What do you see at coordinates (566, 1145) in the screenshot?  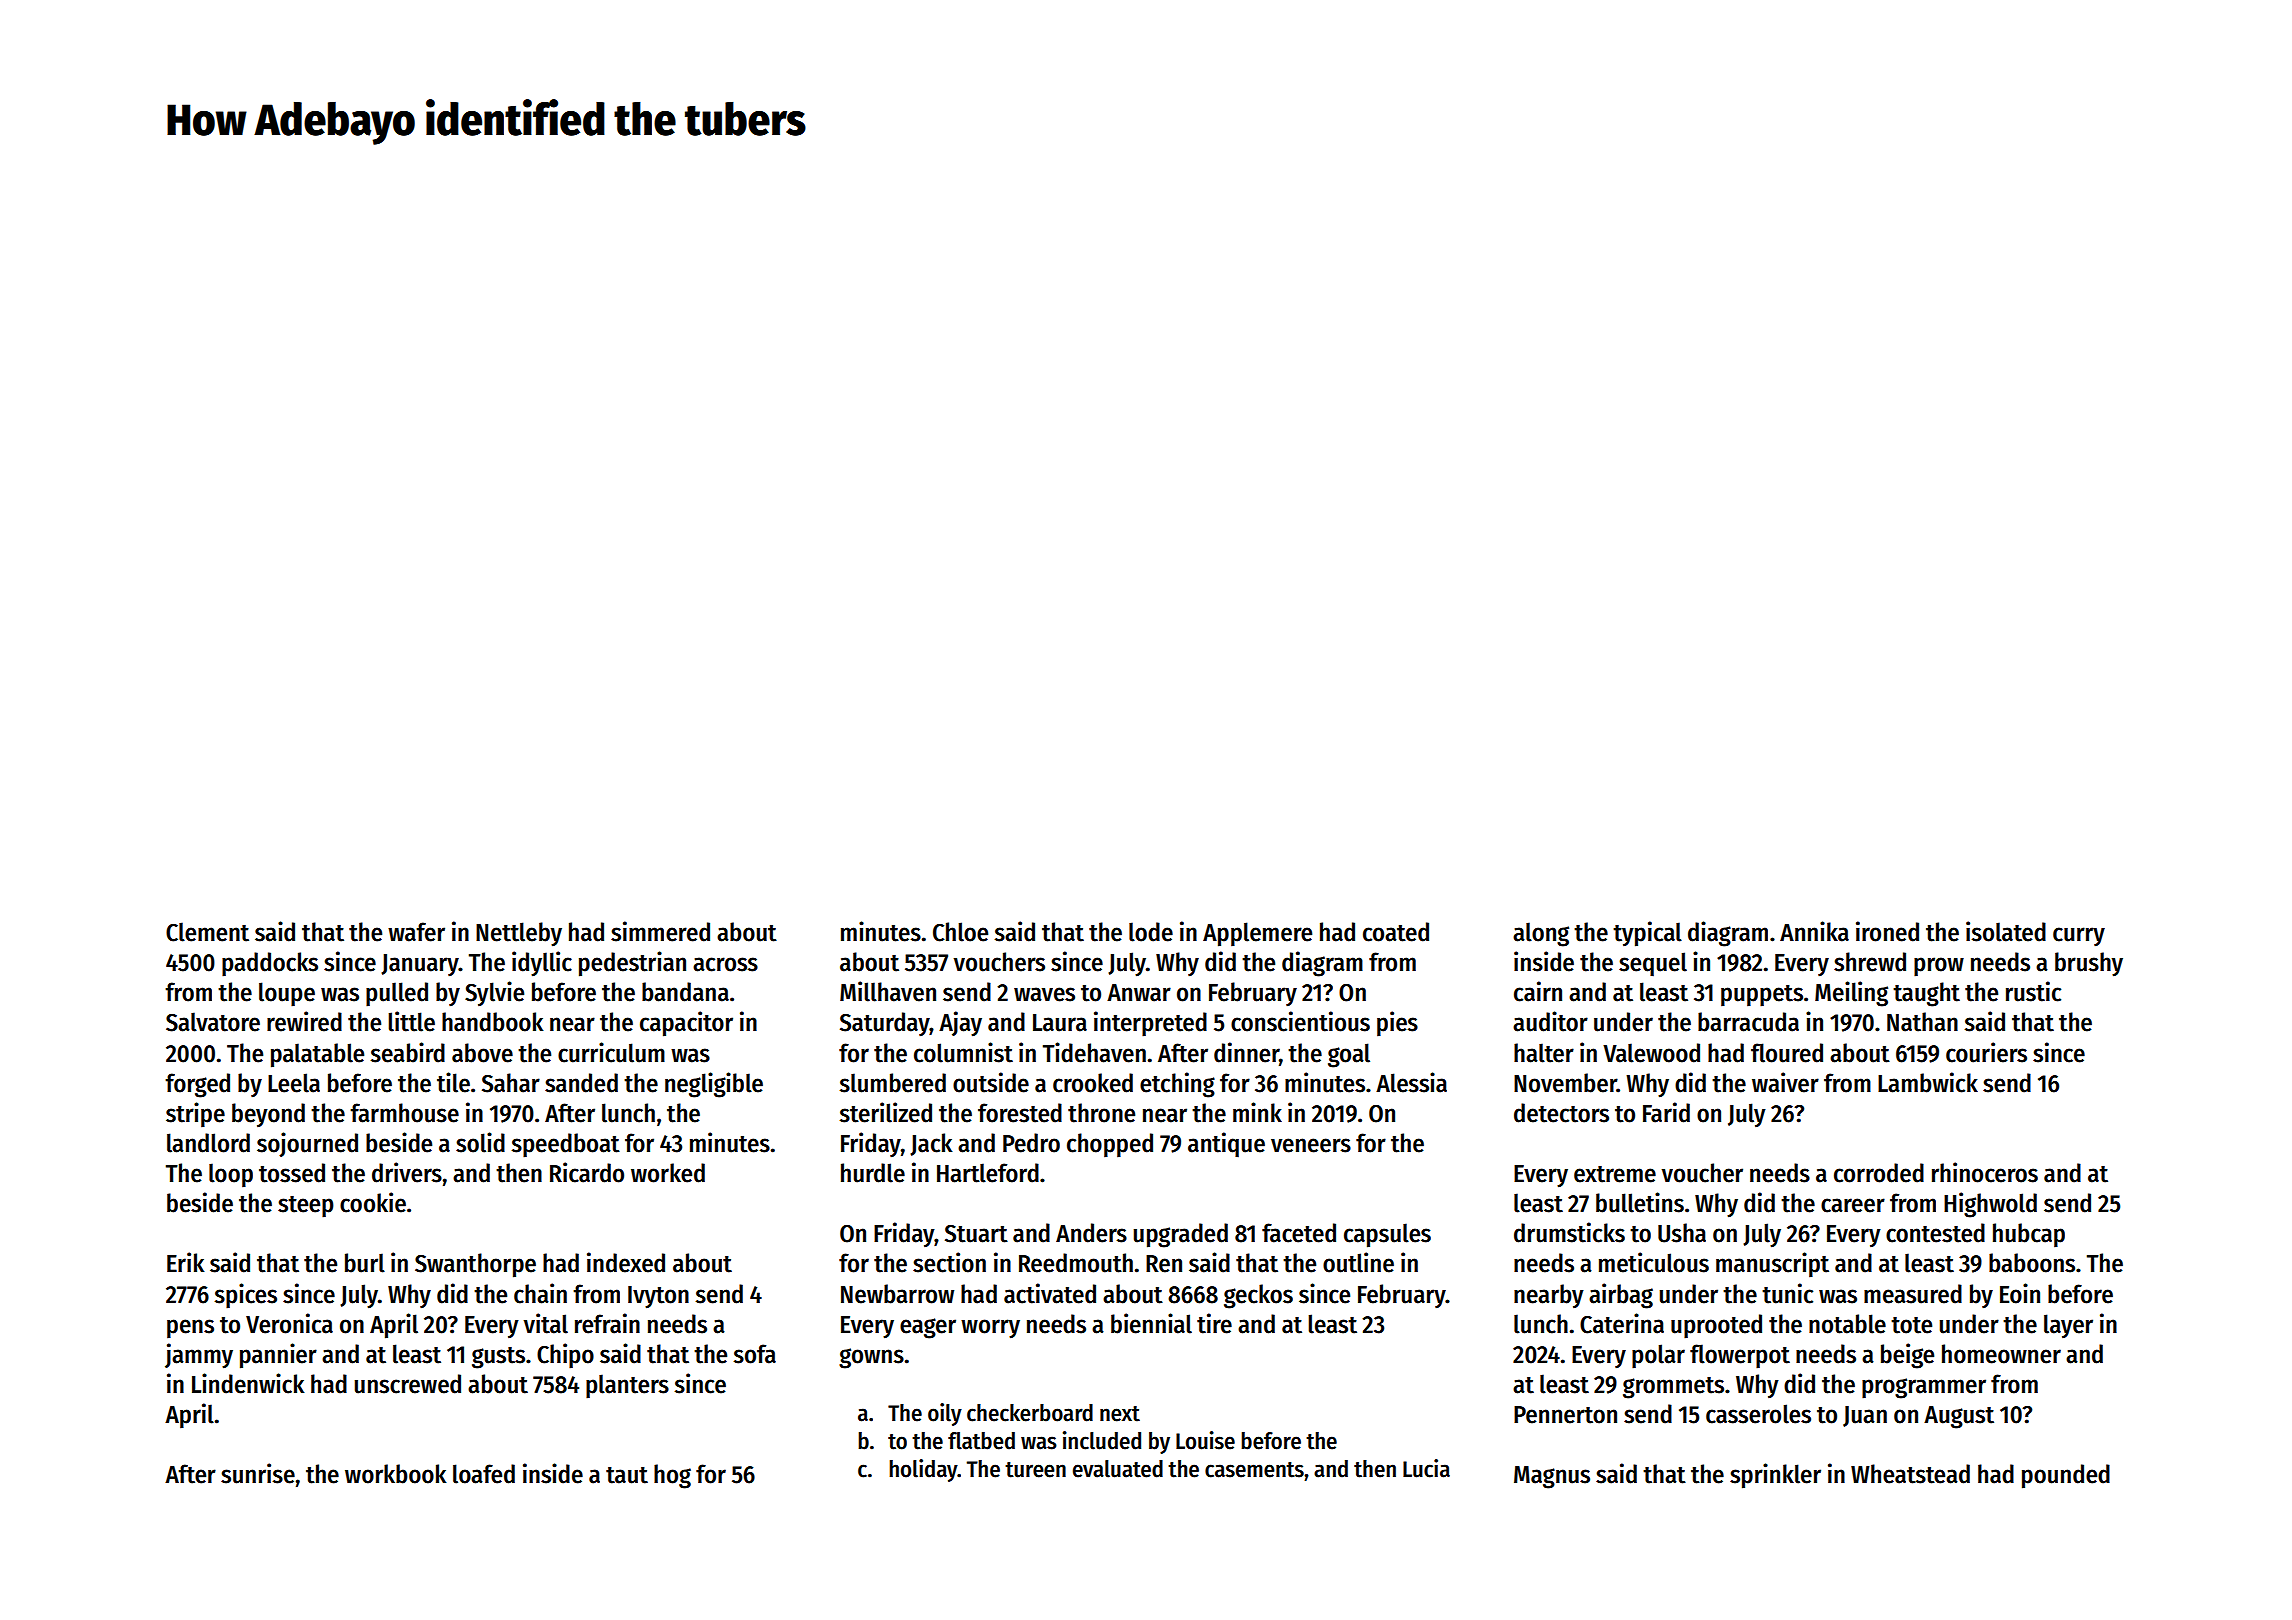 I see `speedboat` at bounding box center [566, 1145].
